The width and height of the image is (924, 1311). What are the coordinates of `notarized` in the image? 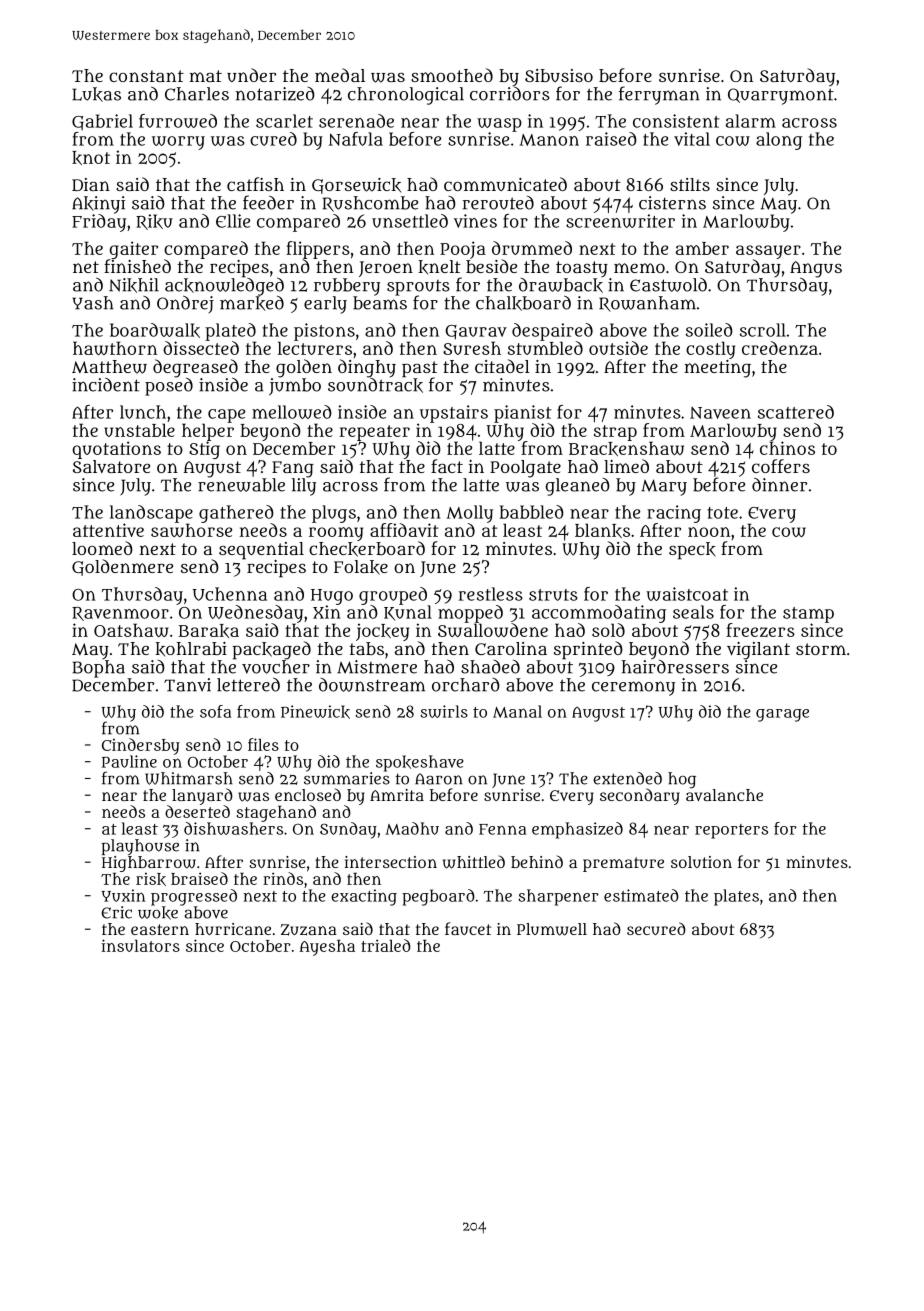 It's located at (275, 94).
